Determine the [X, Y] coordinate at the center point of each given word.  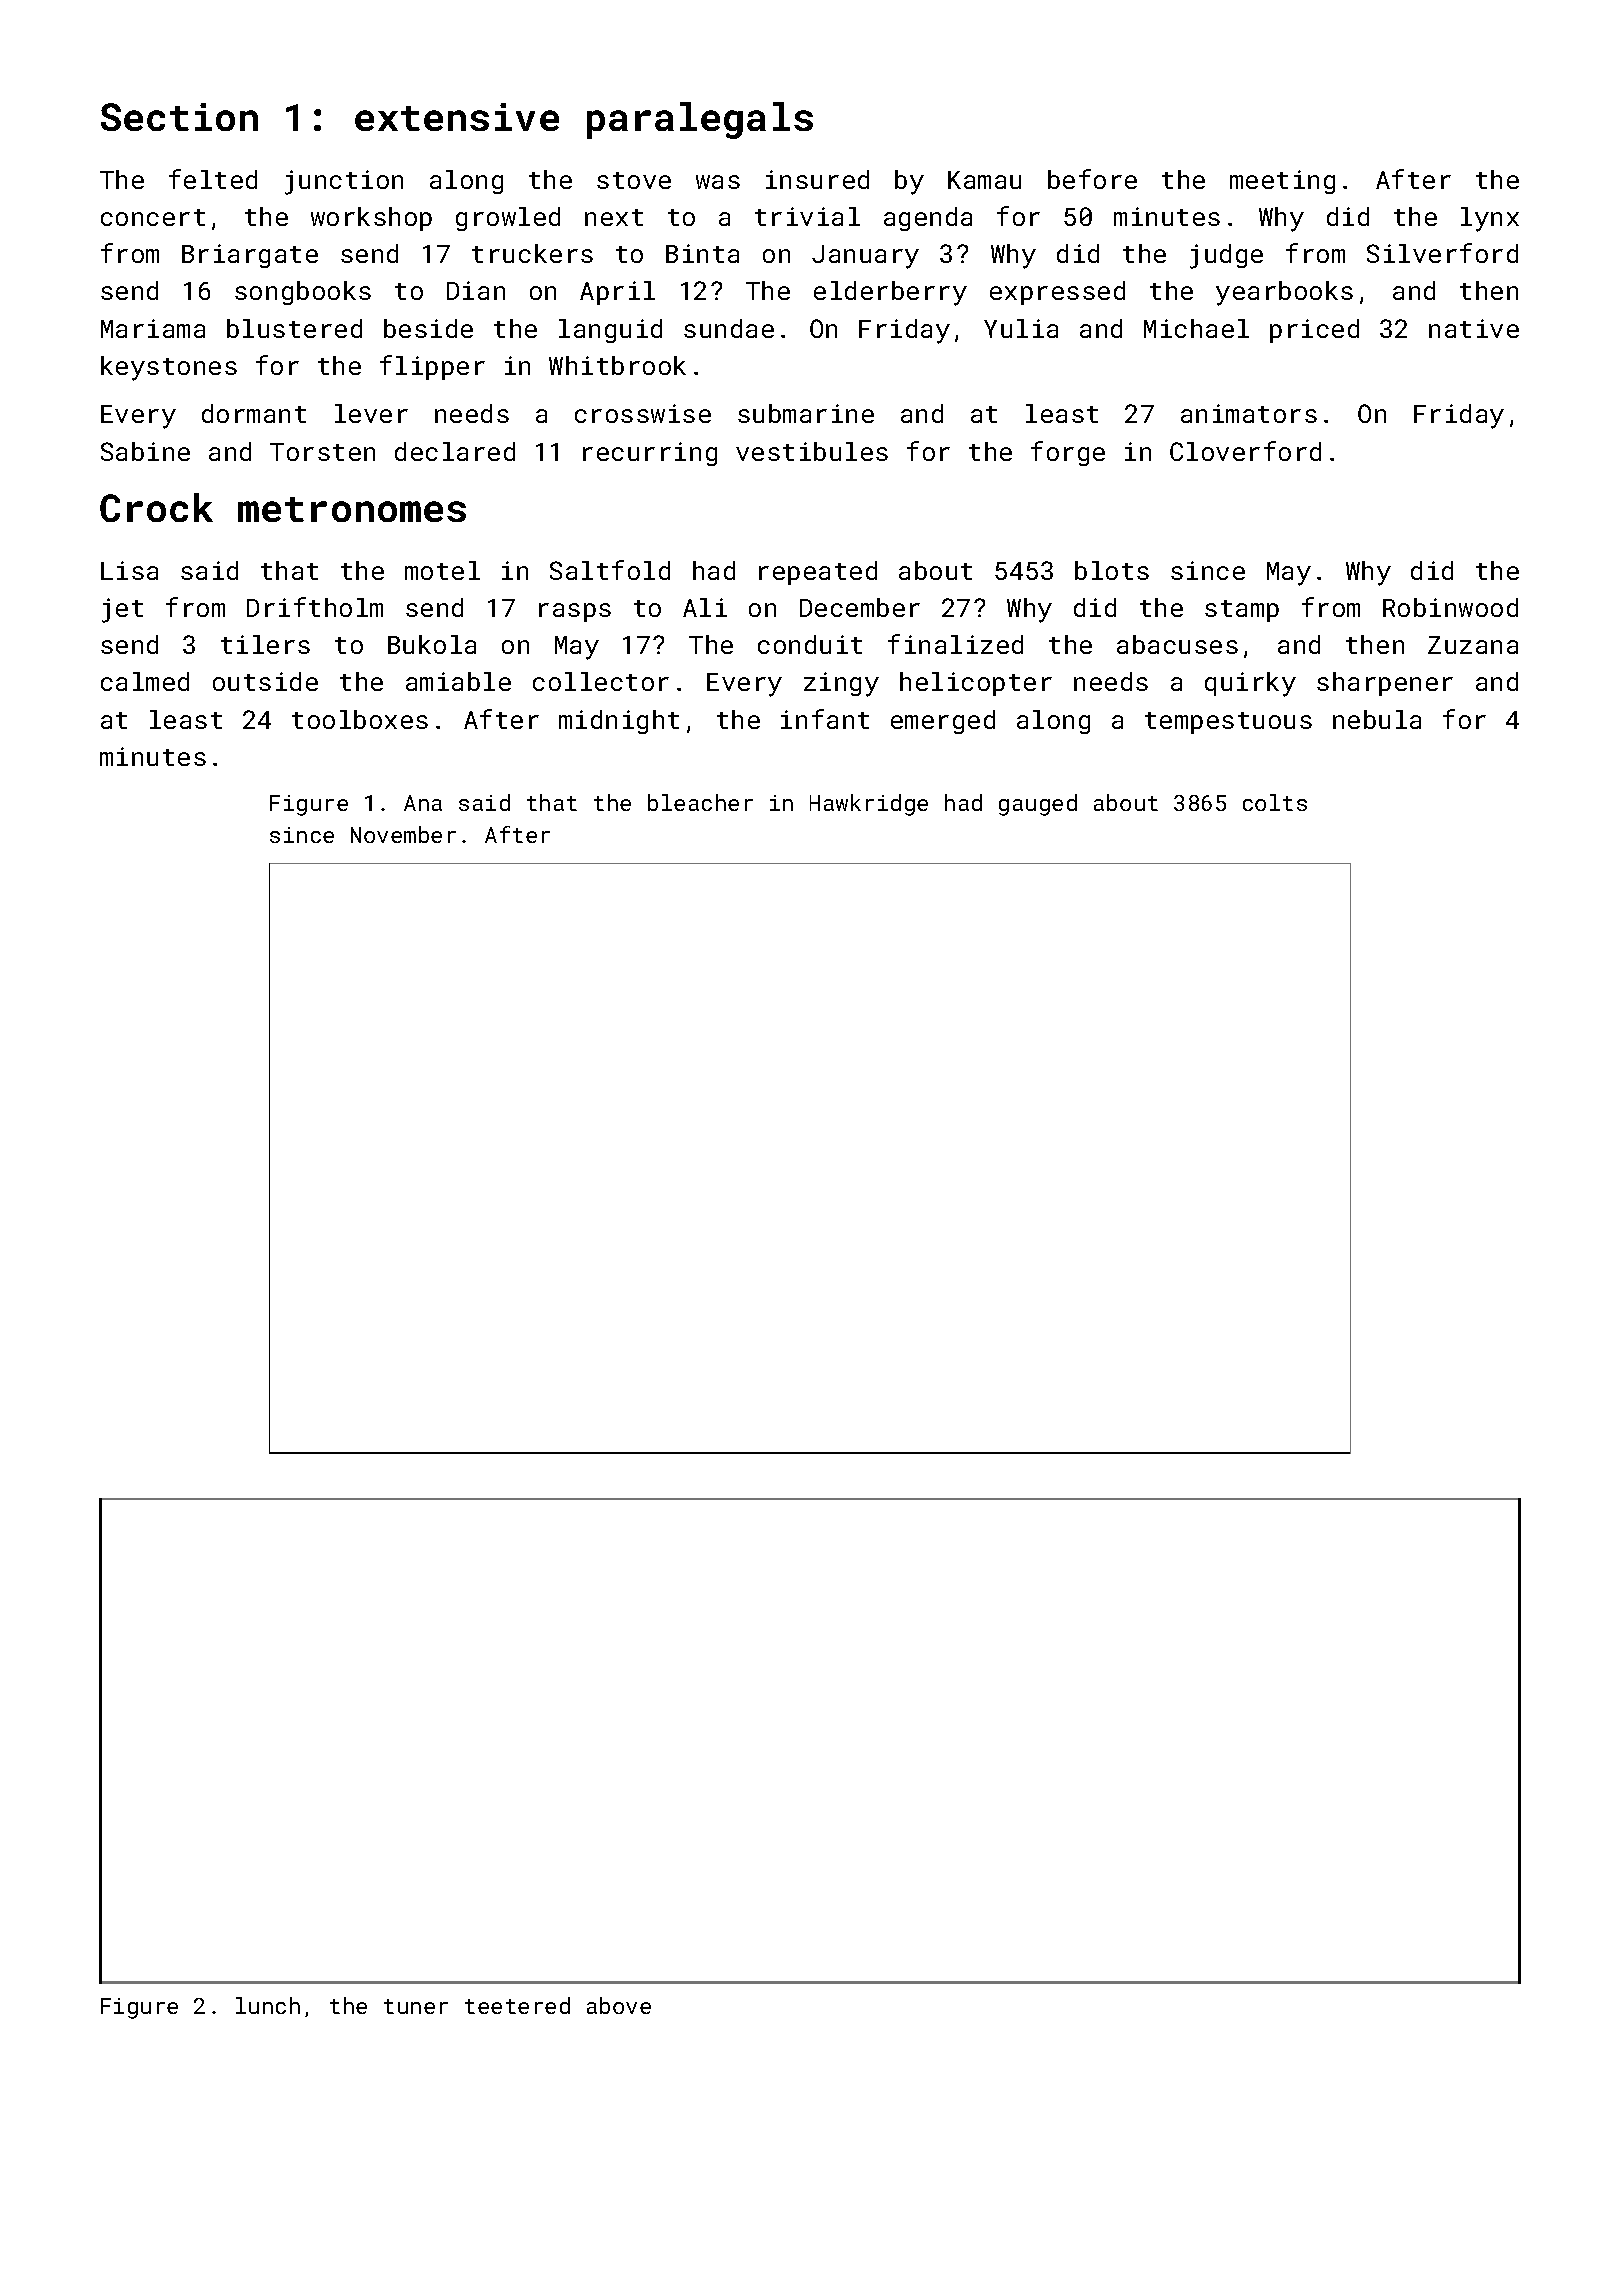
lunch [268, 2005]
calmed [145, 681]
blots [1112, 570]
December [860, 607]
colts [1275, 802]
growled [508, 219]
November [403, 834]
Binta [702, 253]
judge [1226, 256]
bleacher [700, 802]
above [619, 2005]
